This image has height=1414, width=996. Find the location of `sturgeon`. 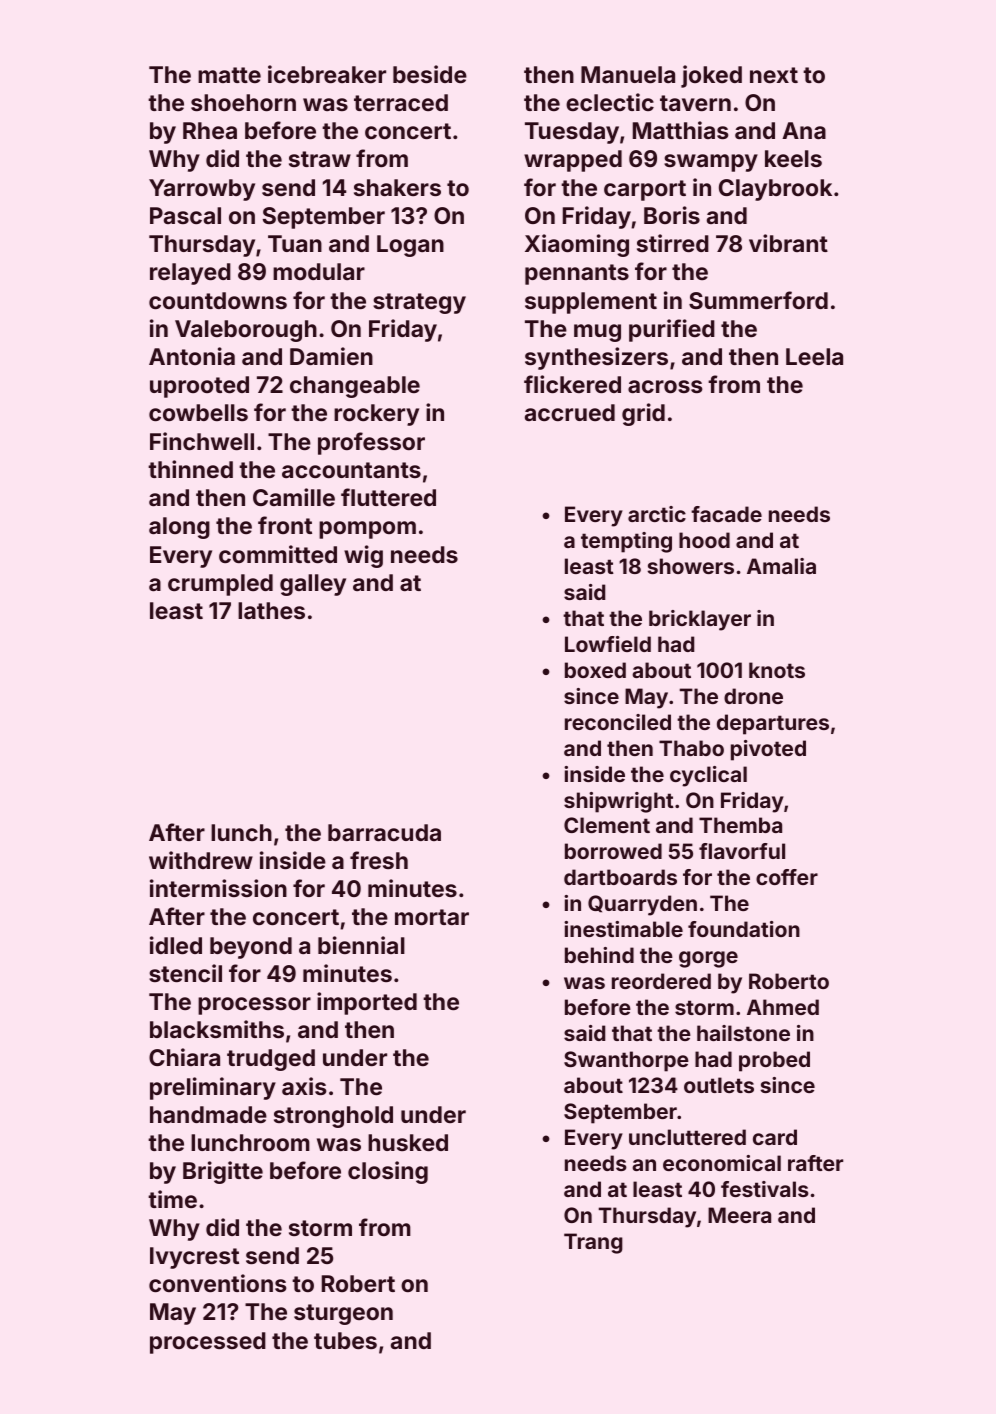

sturgeon is located at coordinates (343, 1314).
